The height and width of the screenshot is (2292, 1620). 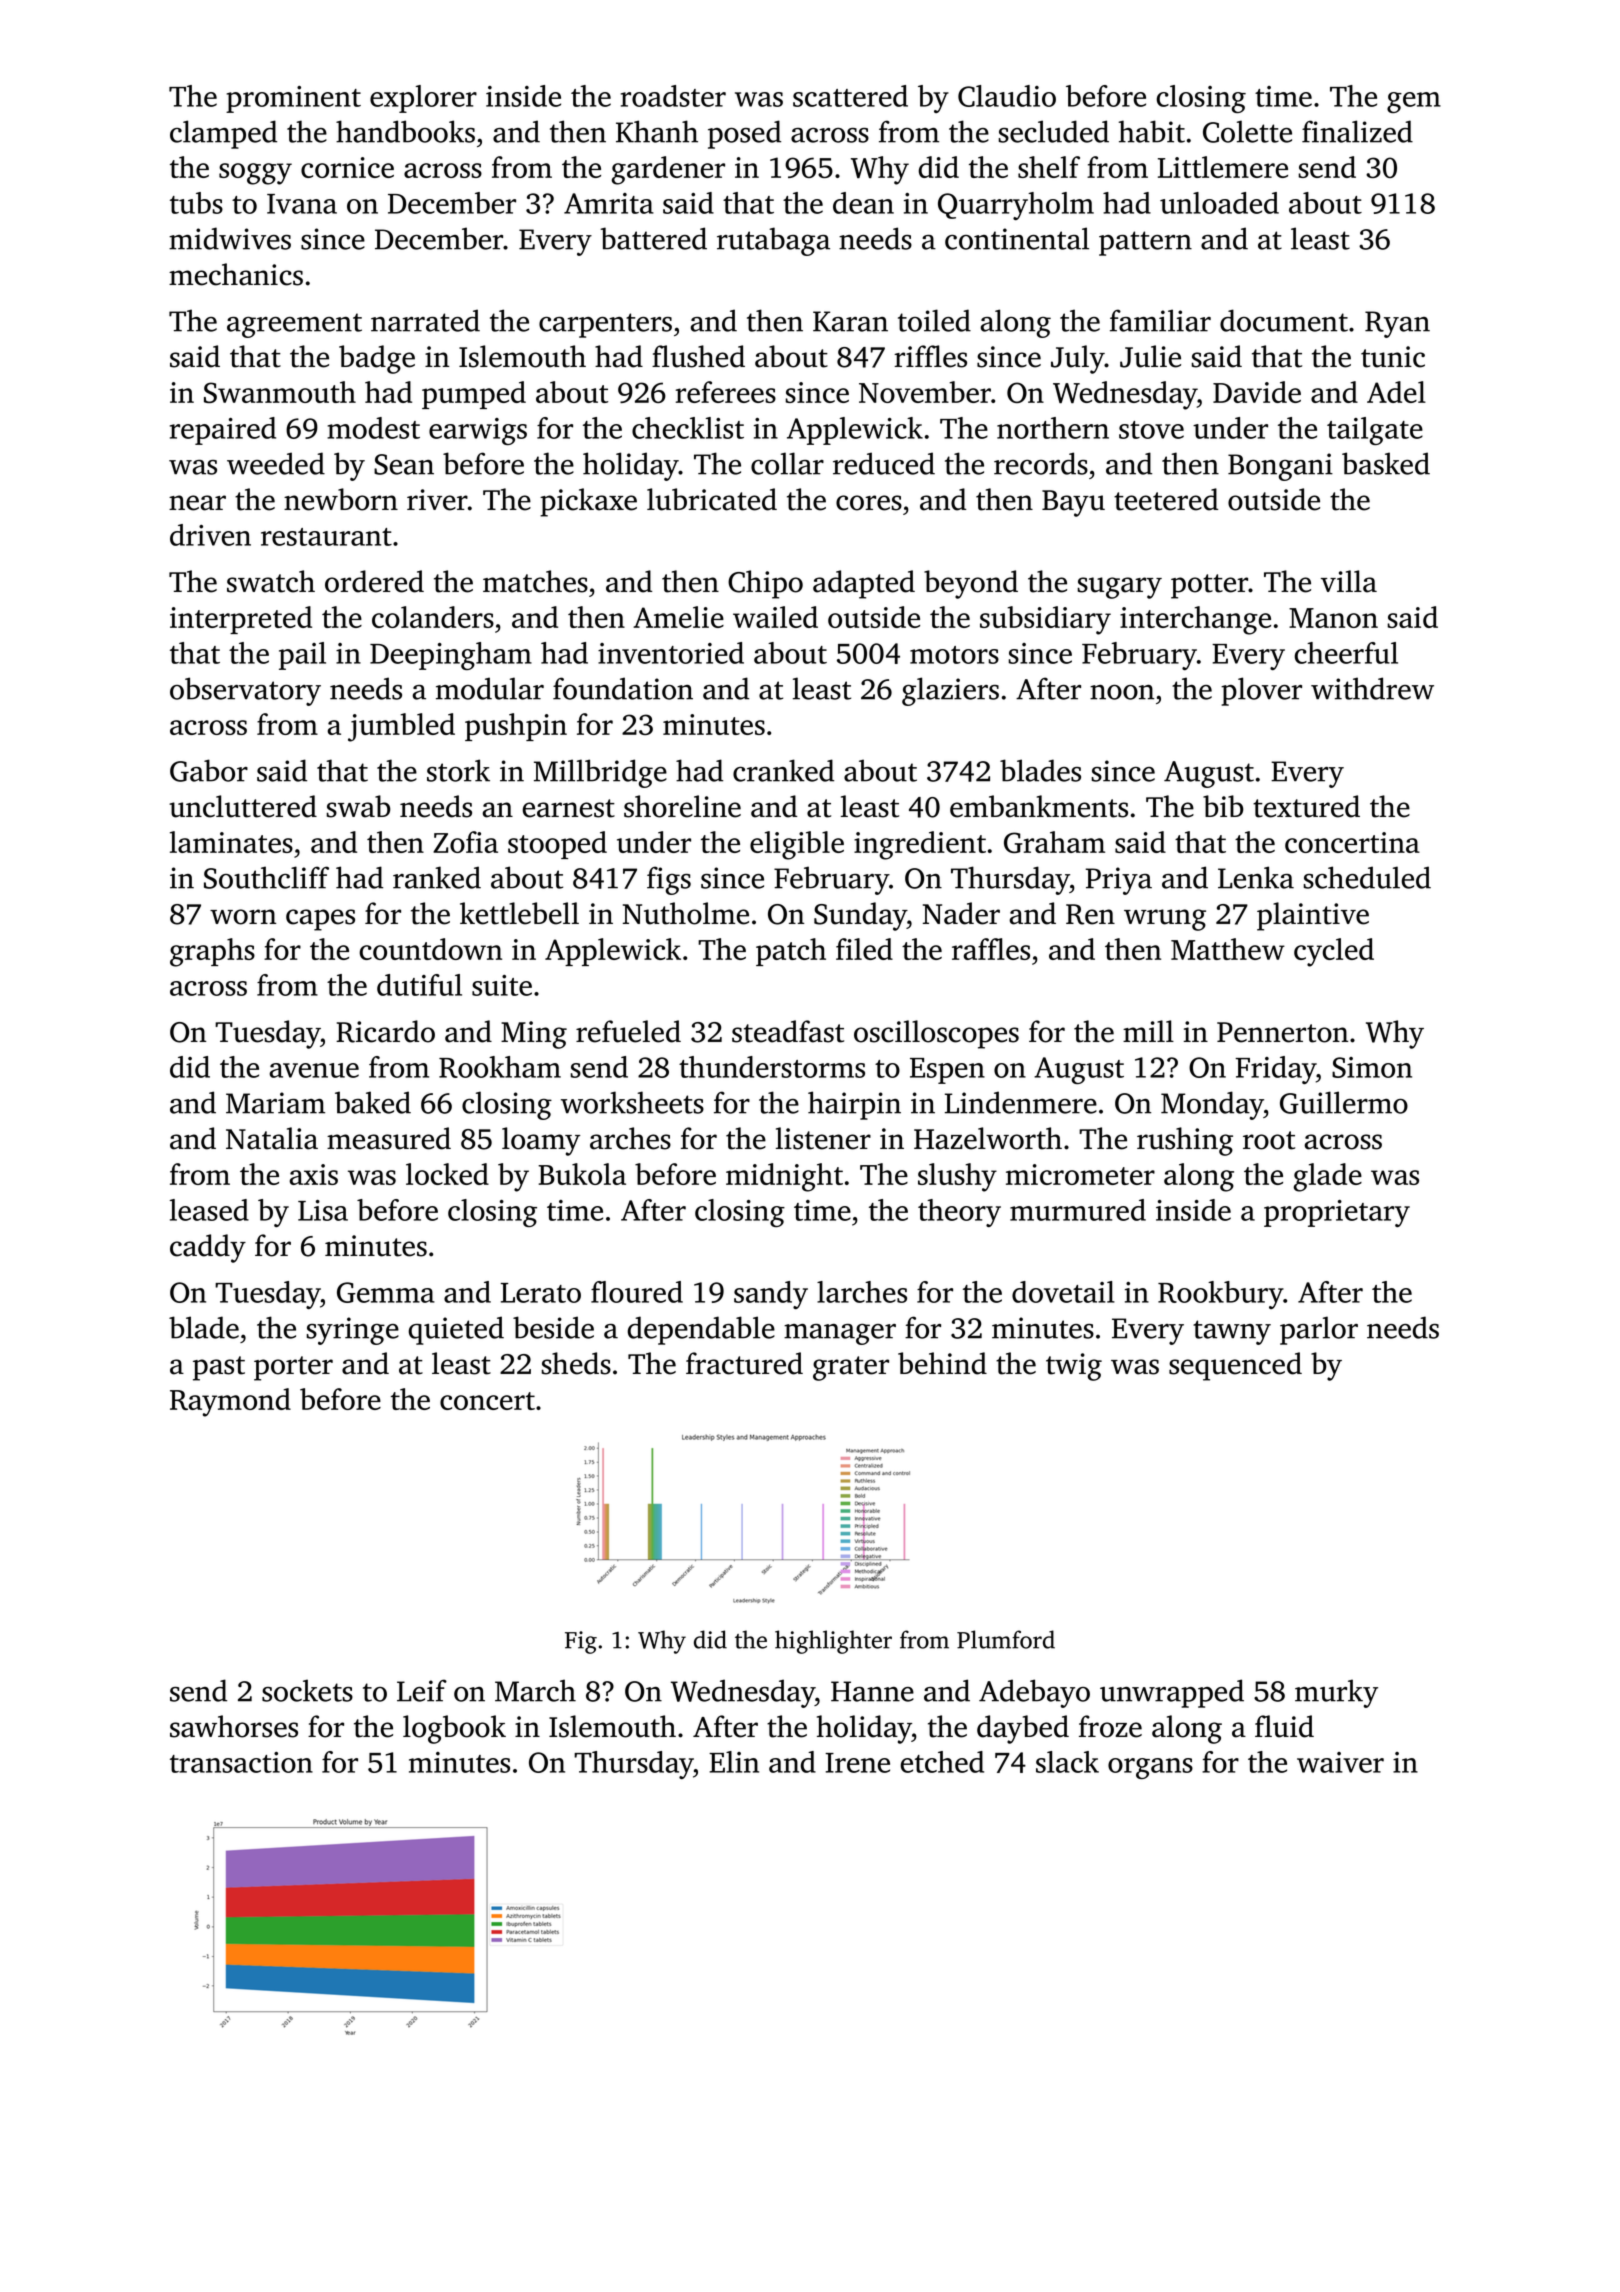 What do you see at coordinates (1247, 131) in the screenshot?
I see `Colette` at bounding box center [1247, 131].
